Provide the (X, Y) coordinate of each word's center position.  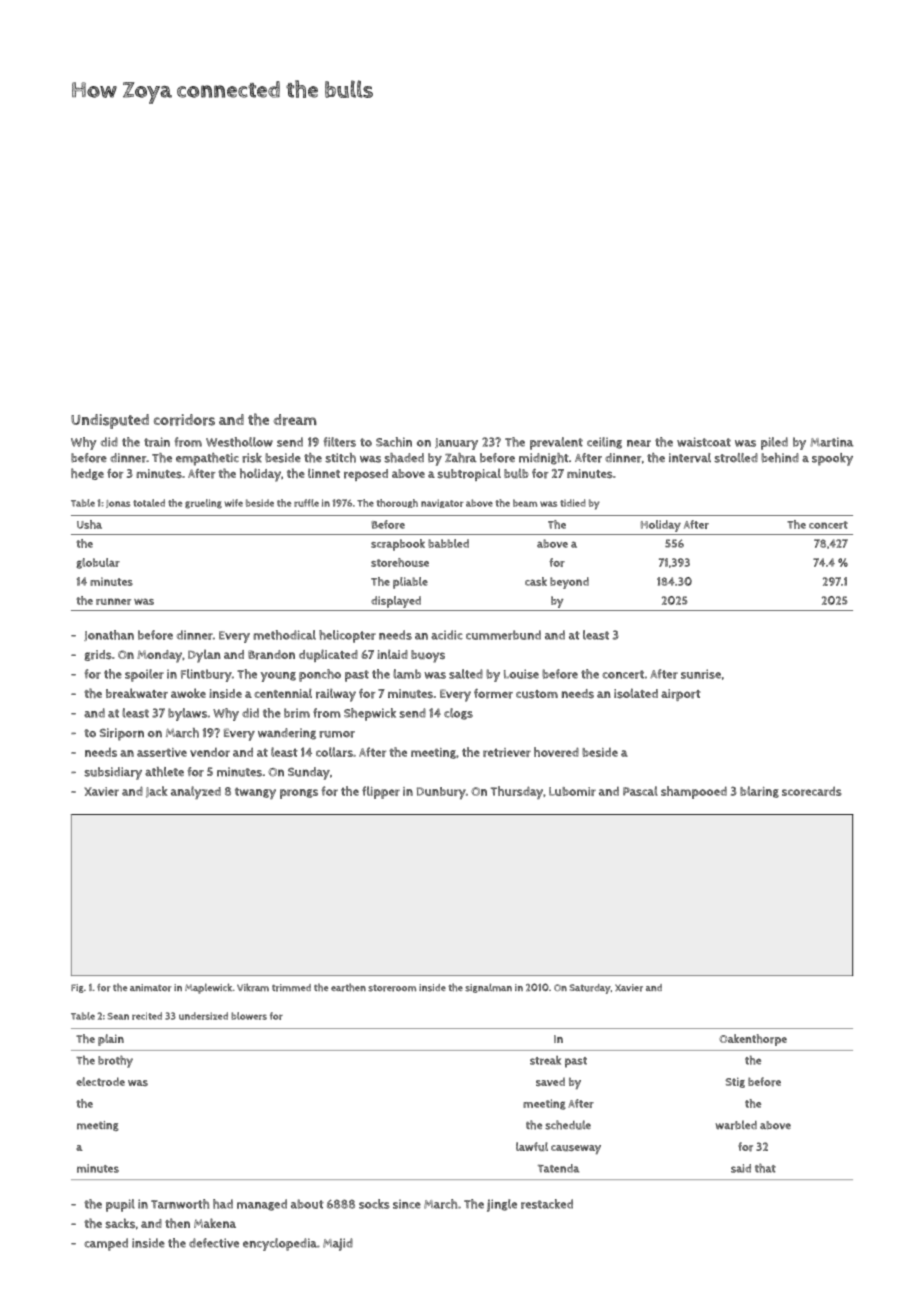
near (639, 443)
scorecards (812, 791)
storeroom (392, 988)
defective (214, 1243)
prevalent (556, 443)
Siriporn (122, 734)
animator (151, 988)
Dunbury (441, 793)
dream (295, 420)
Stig (735, 1082)
